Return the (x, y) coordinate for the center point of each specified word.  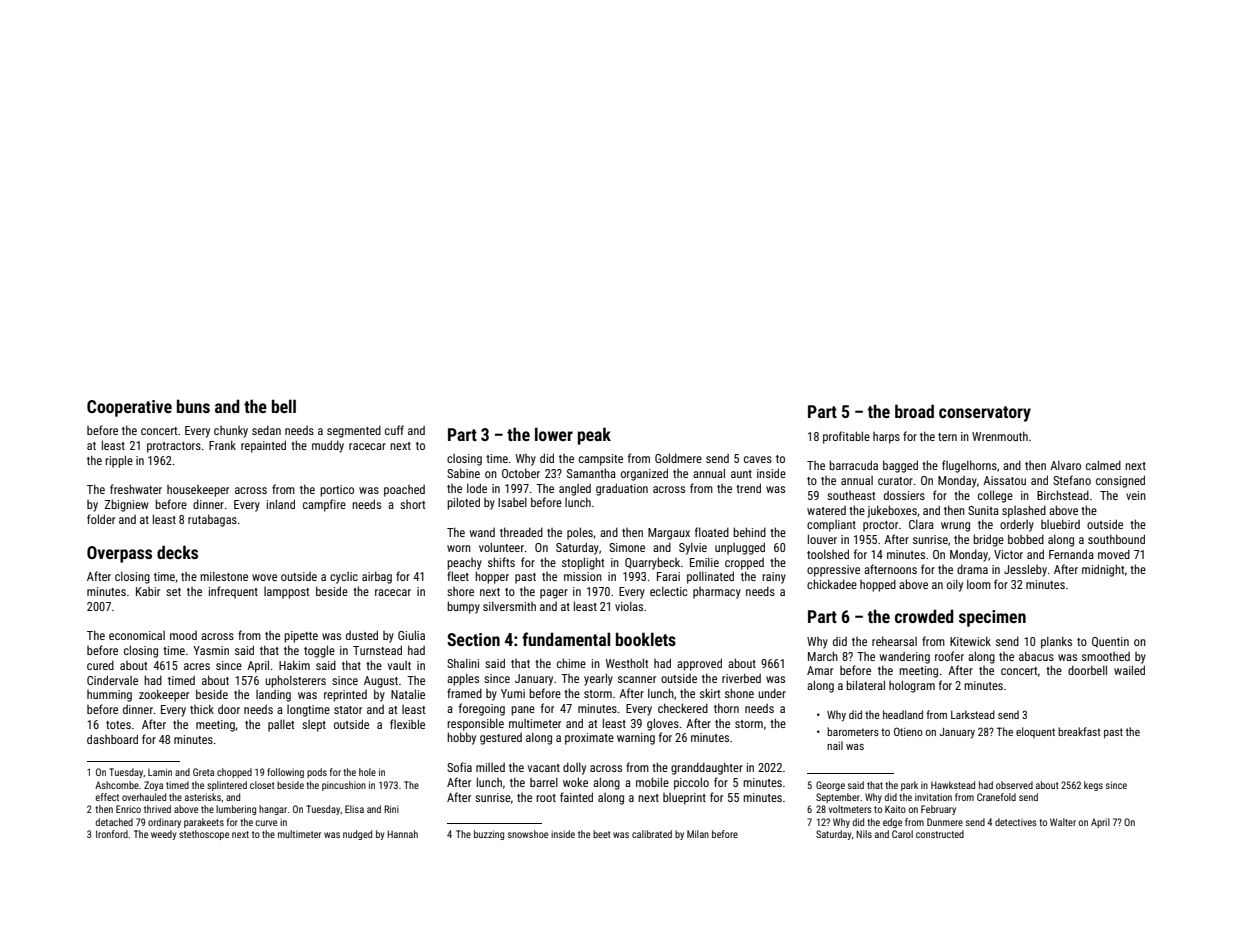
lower (554, 434)
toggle (319, 651)
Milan (698, 834)
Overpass (119, 554)
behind (749, 532)
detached (114, 822)
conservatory (985, 414)
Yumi (513, 693)
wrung (955, 527)
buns (193, 406)
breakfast (1079, 731)
